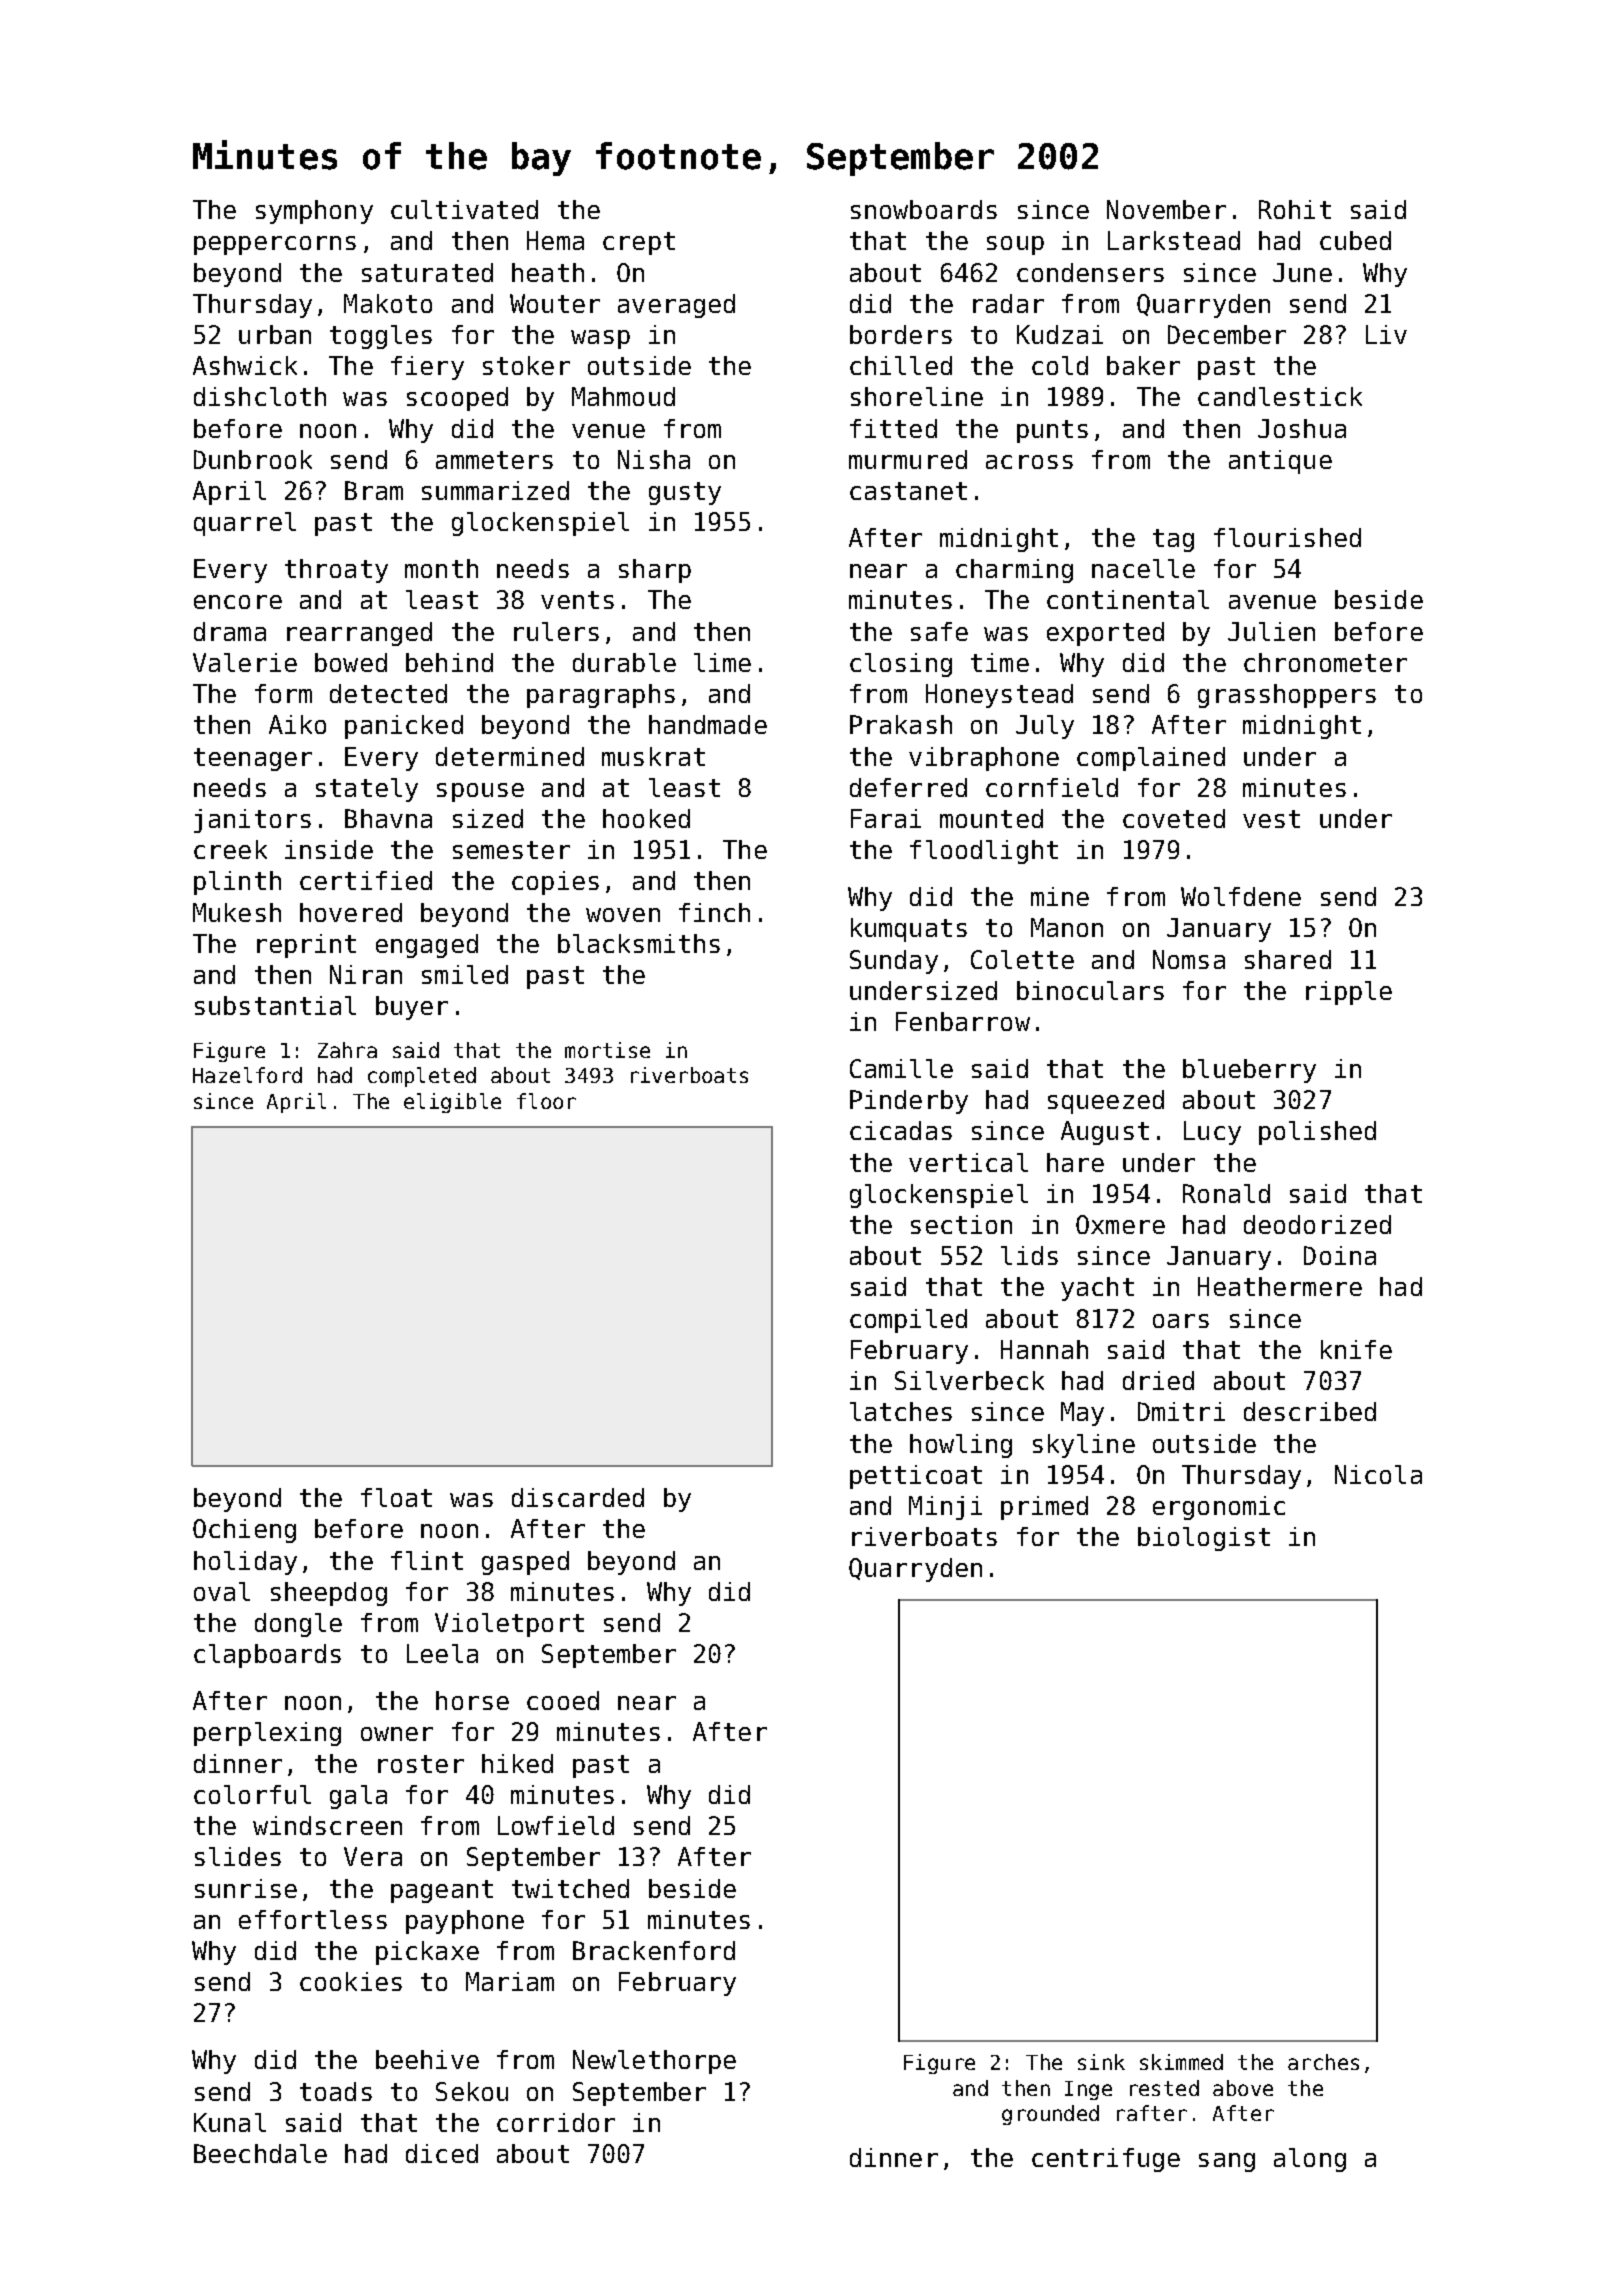 The image size is (1620, 2292). Describe the element at coordinates (623, 915) in the screenshot. I see `woven` at that location.
